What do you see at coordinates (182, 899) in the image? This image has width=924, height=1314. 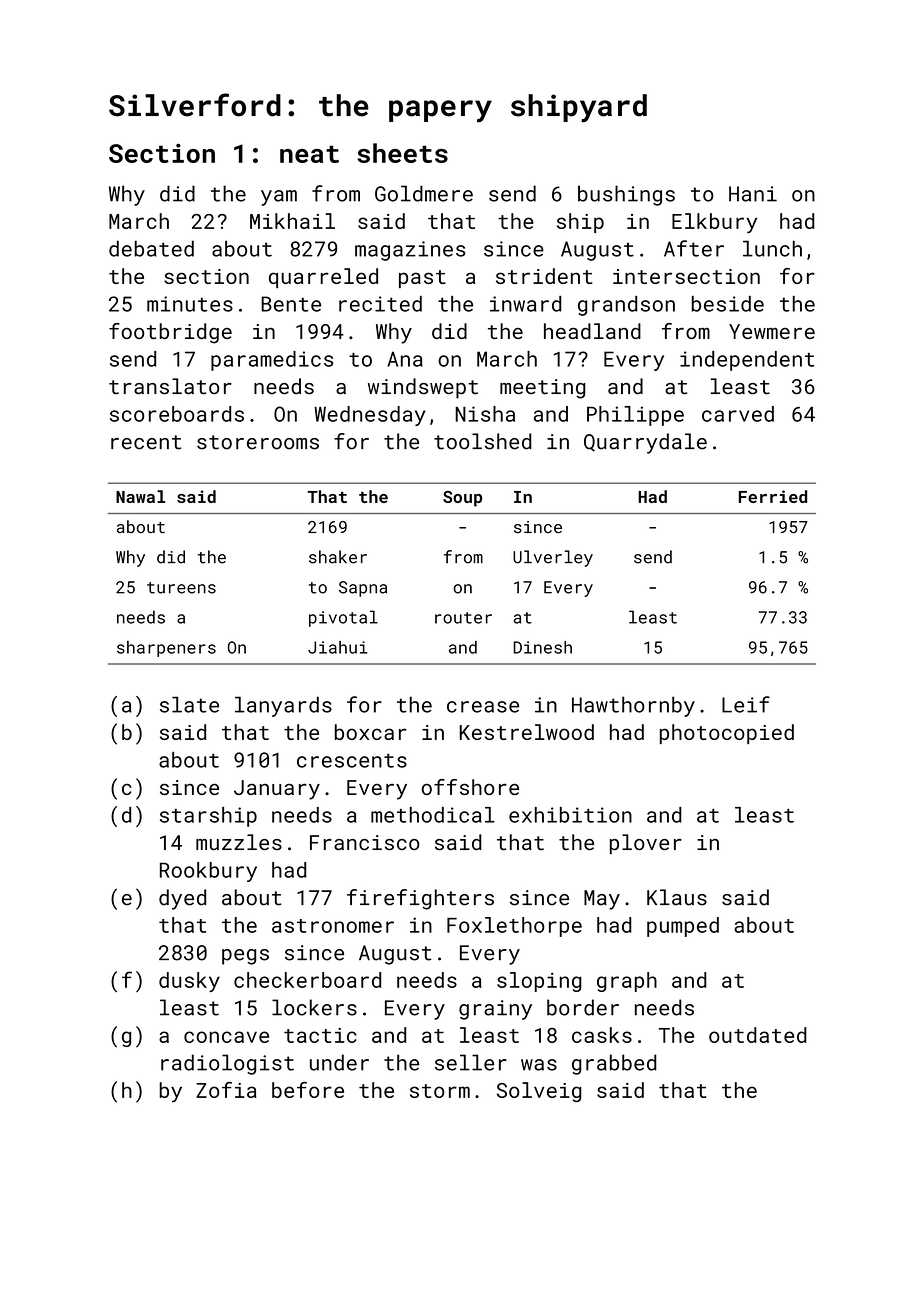 I see `dyed` at bounding box center [182, 899].
